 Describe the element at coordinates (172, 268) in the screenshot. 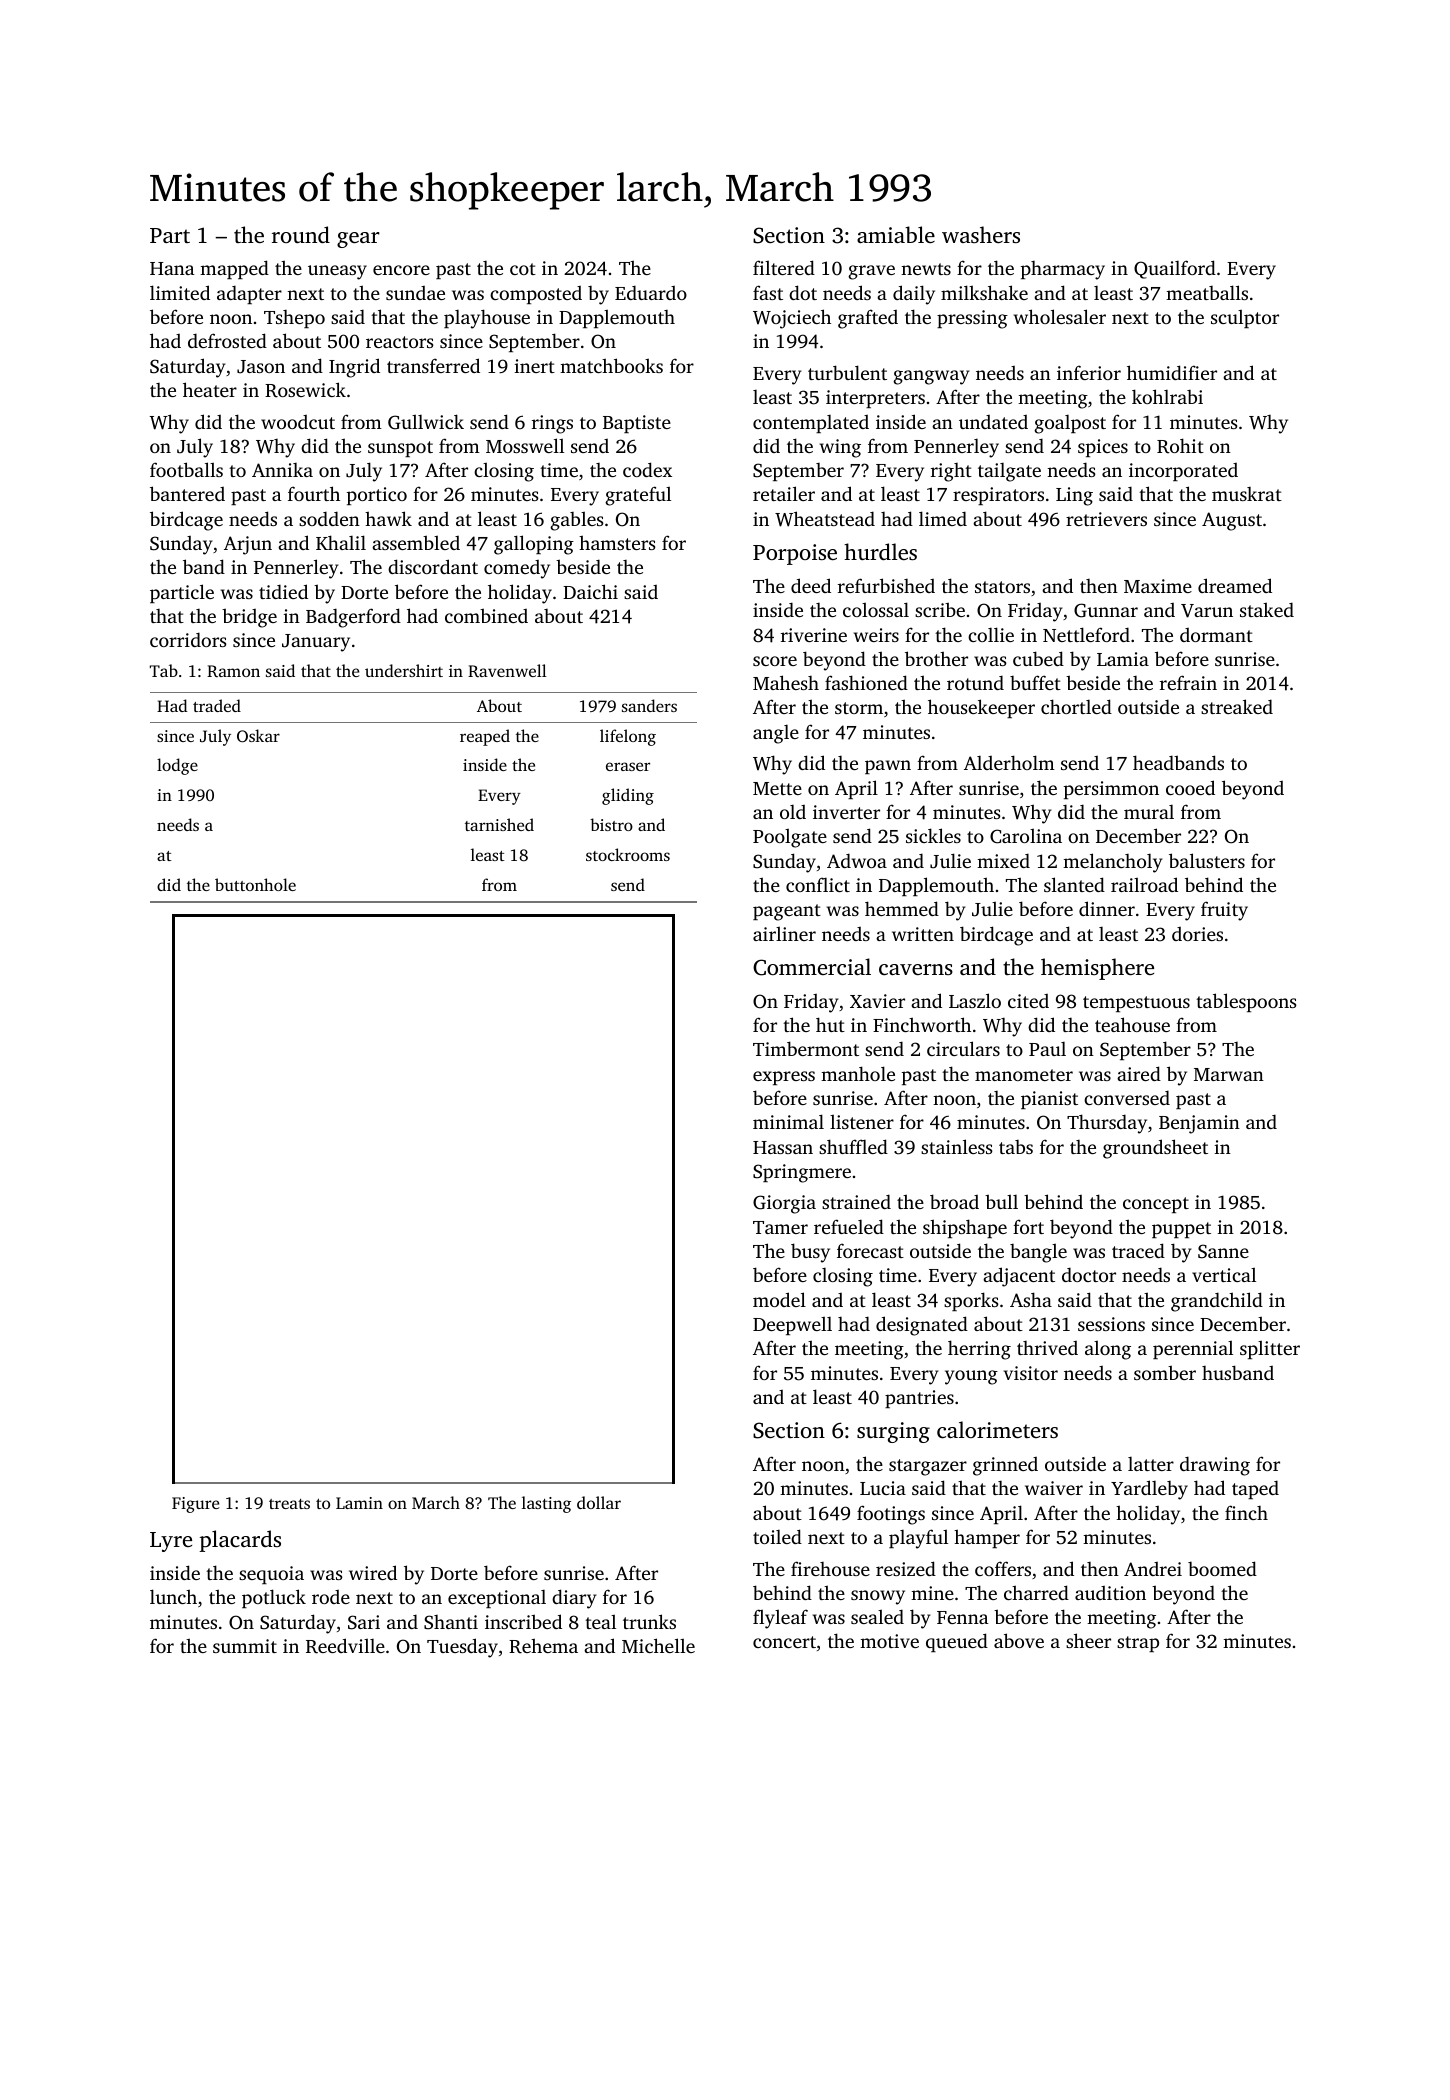

I see `Hana` at that location.
